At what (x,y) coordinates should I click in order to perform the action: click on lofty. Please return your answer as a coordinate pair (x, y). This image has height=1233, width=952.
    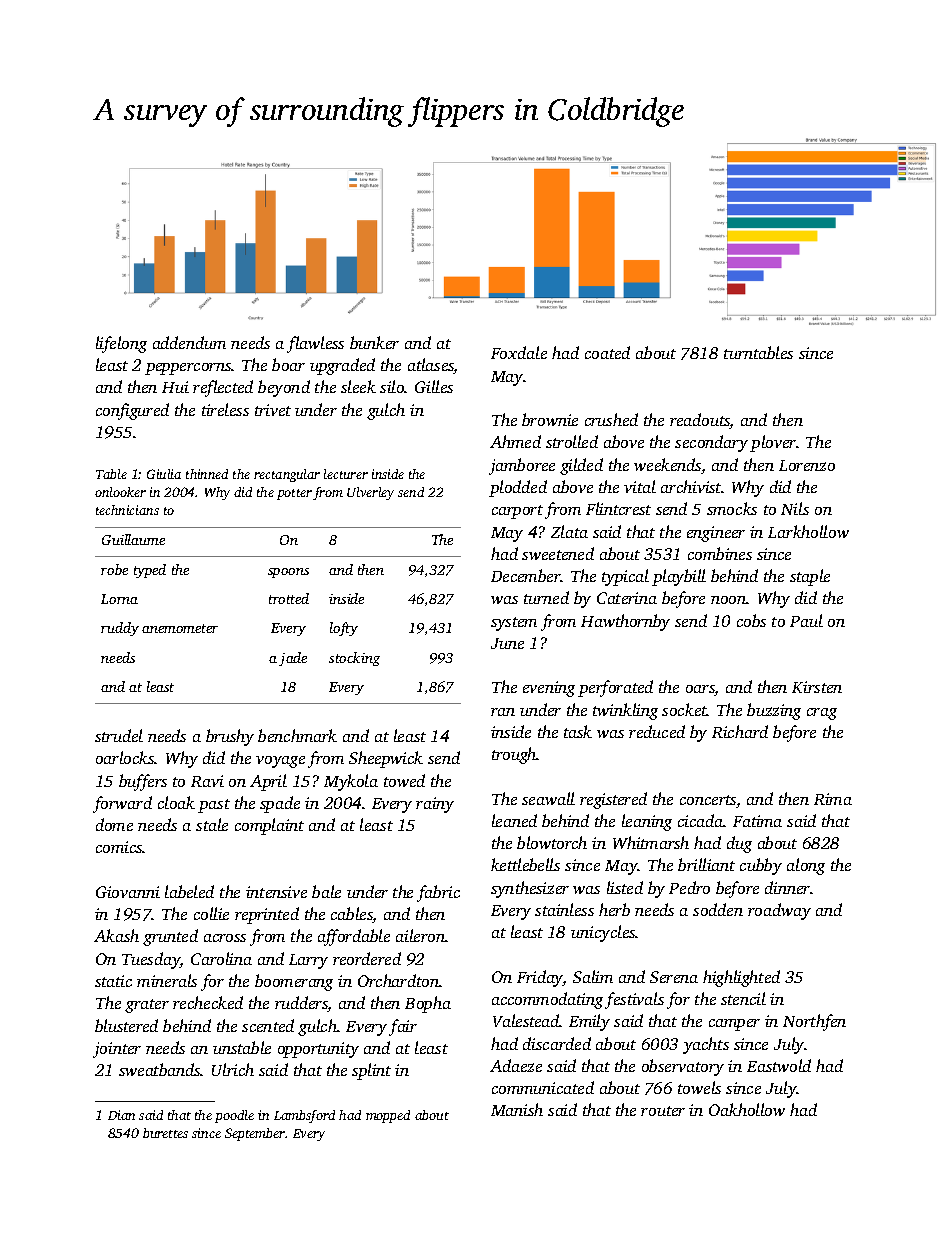
    Looking at the image, I should click on (344, 629).
